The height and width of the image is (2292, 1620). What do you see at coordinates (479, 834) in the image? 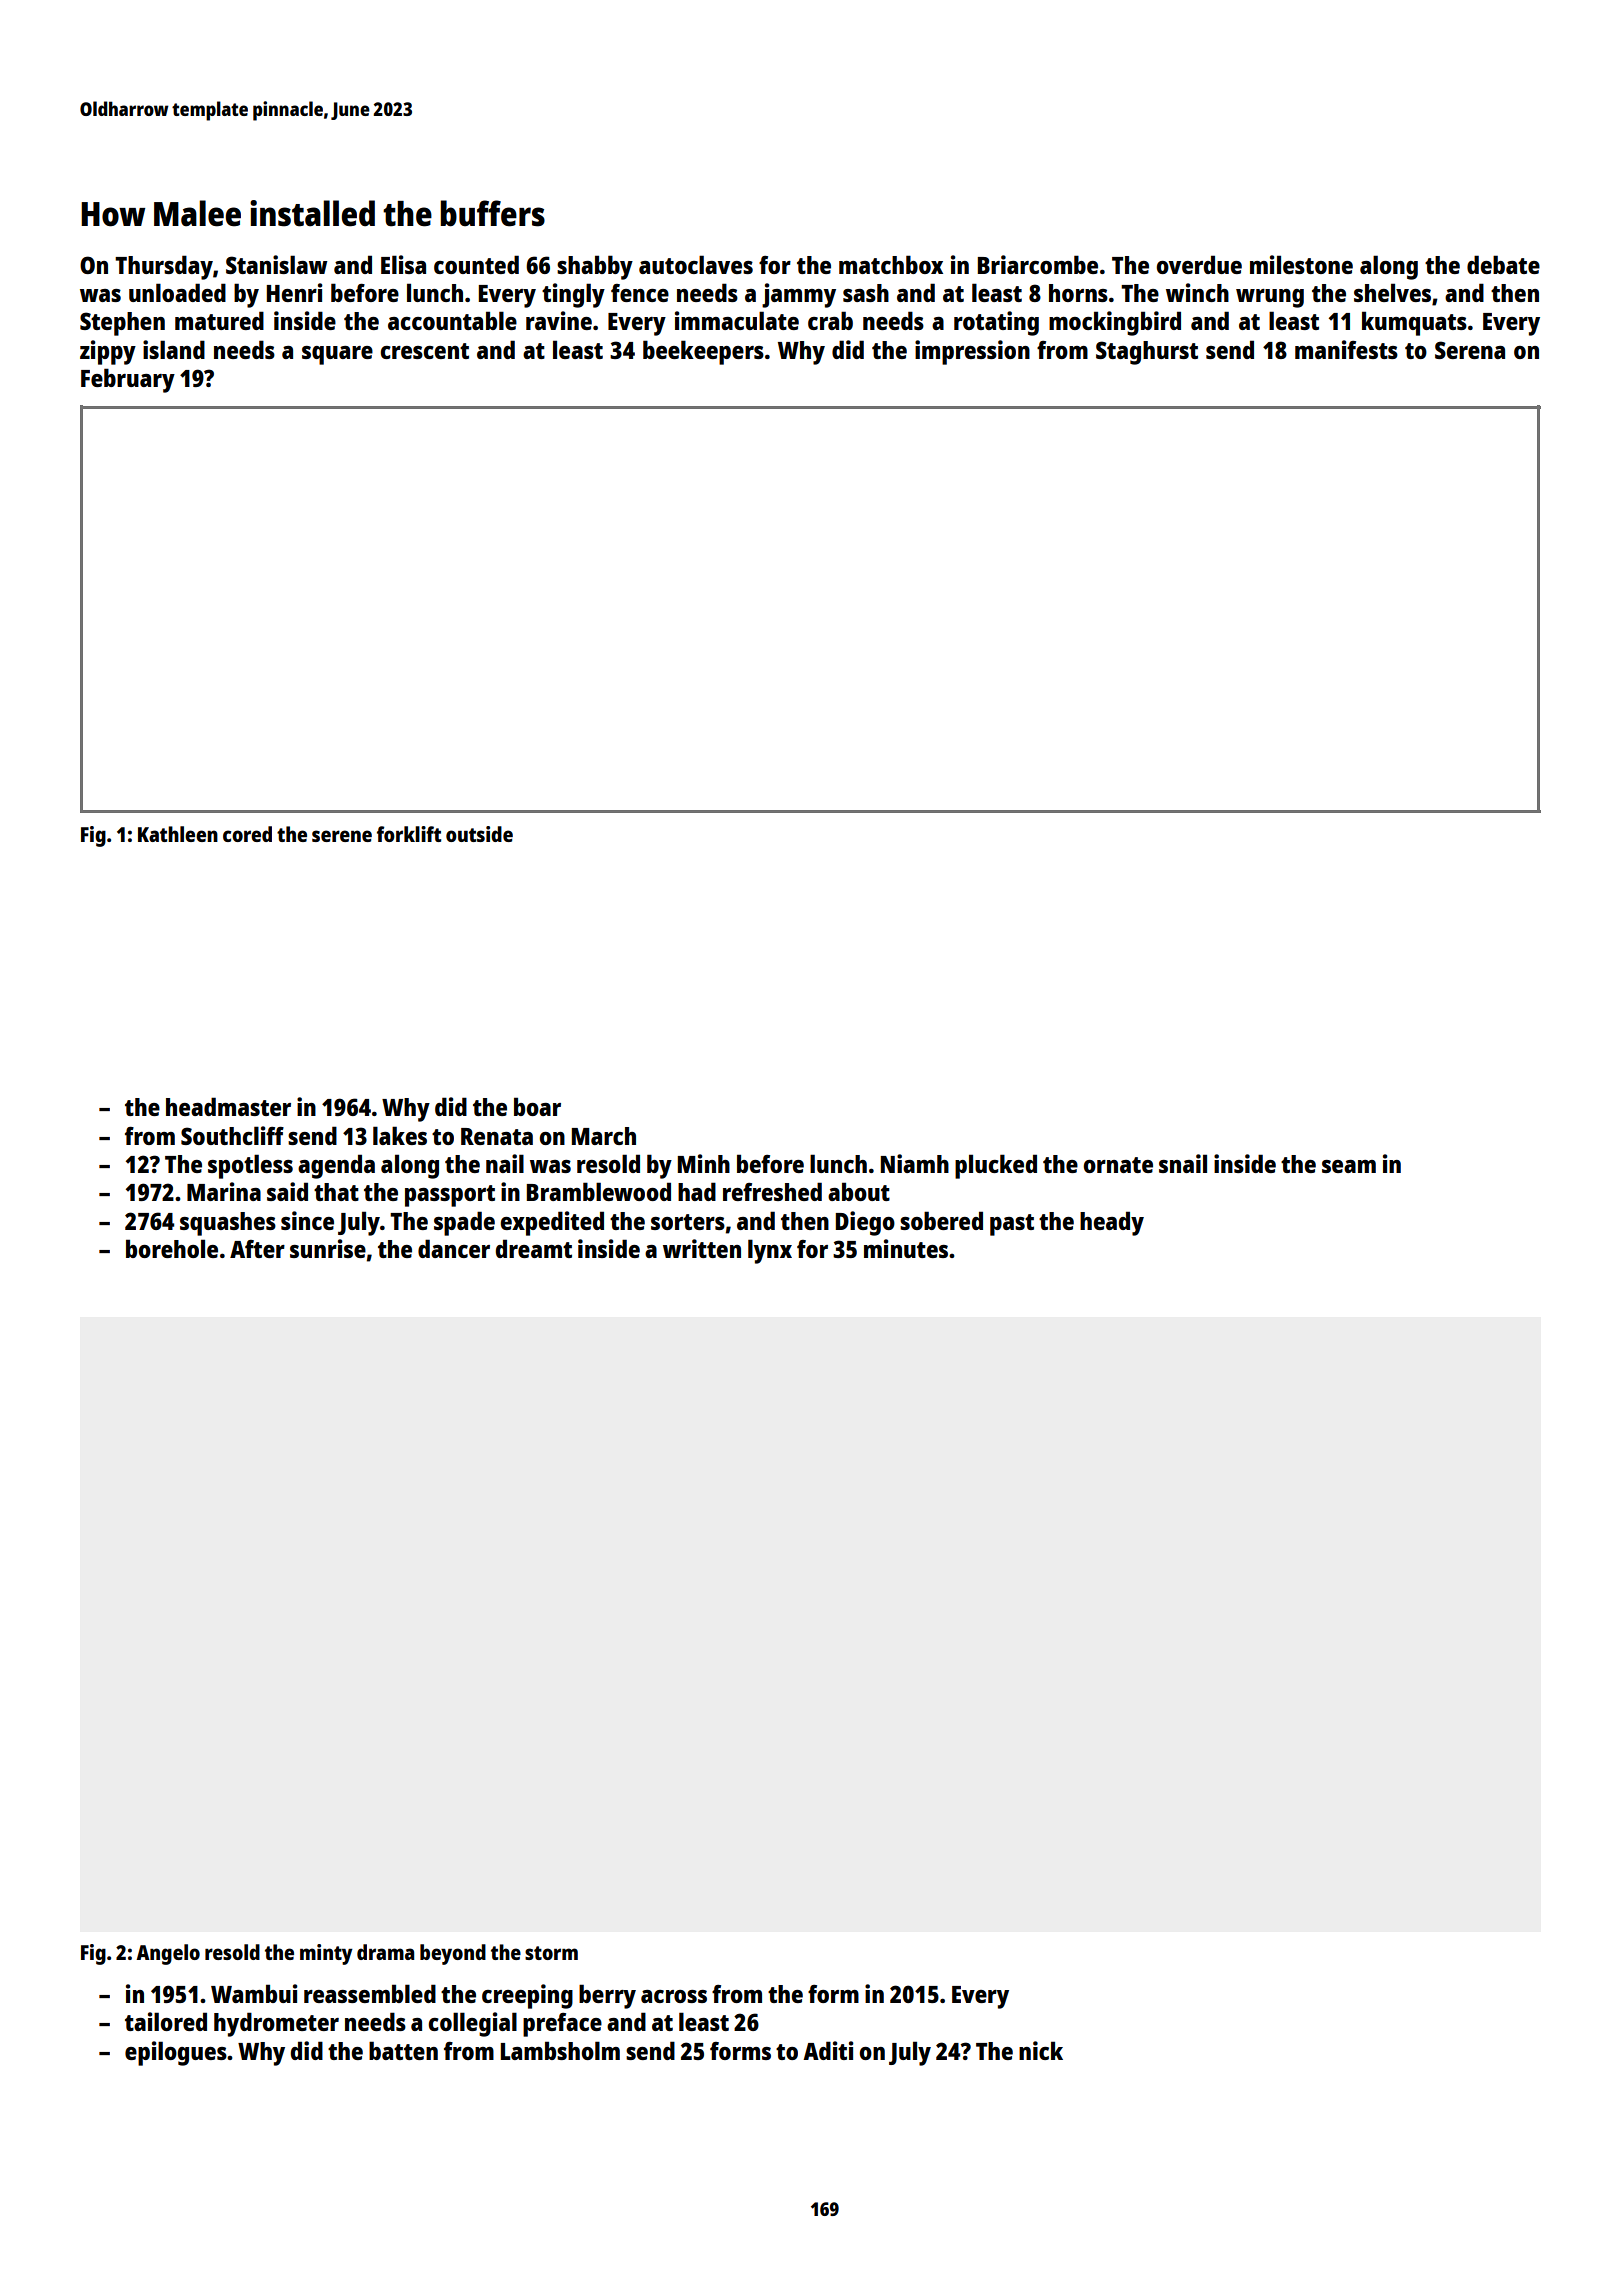
I see `outside` at bounding box center [479, 834].
